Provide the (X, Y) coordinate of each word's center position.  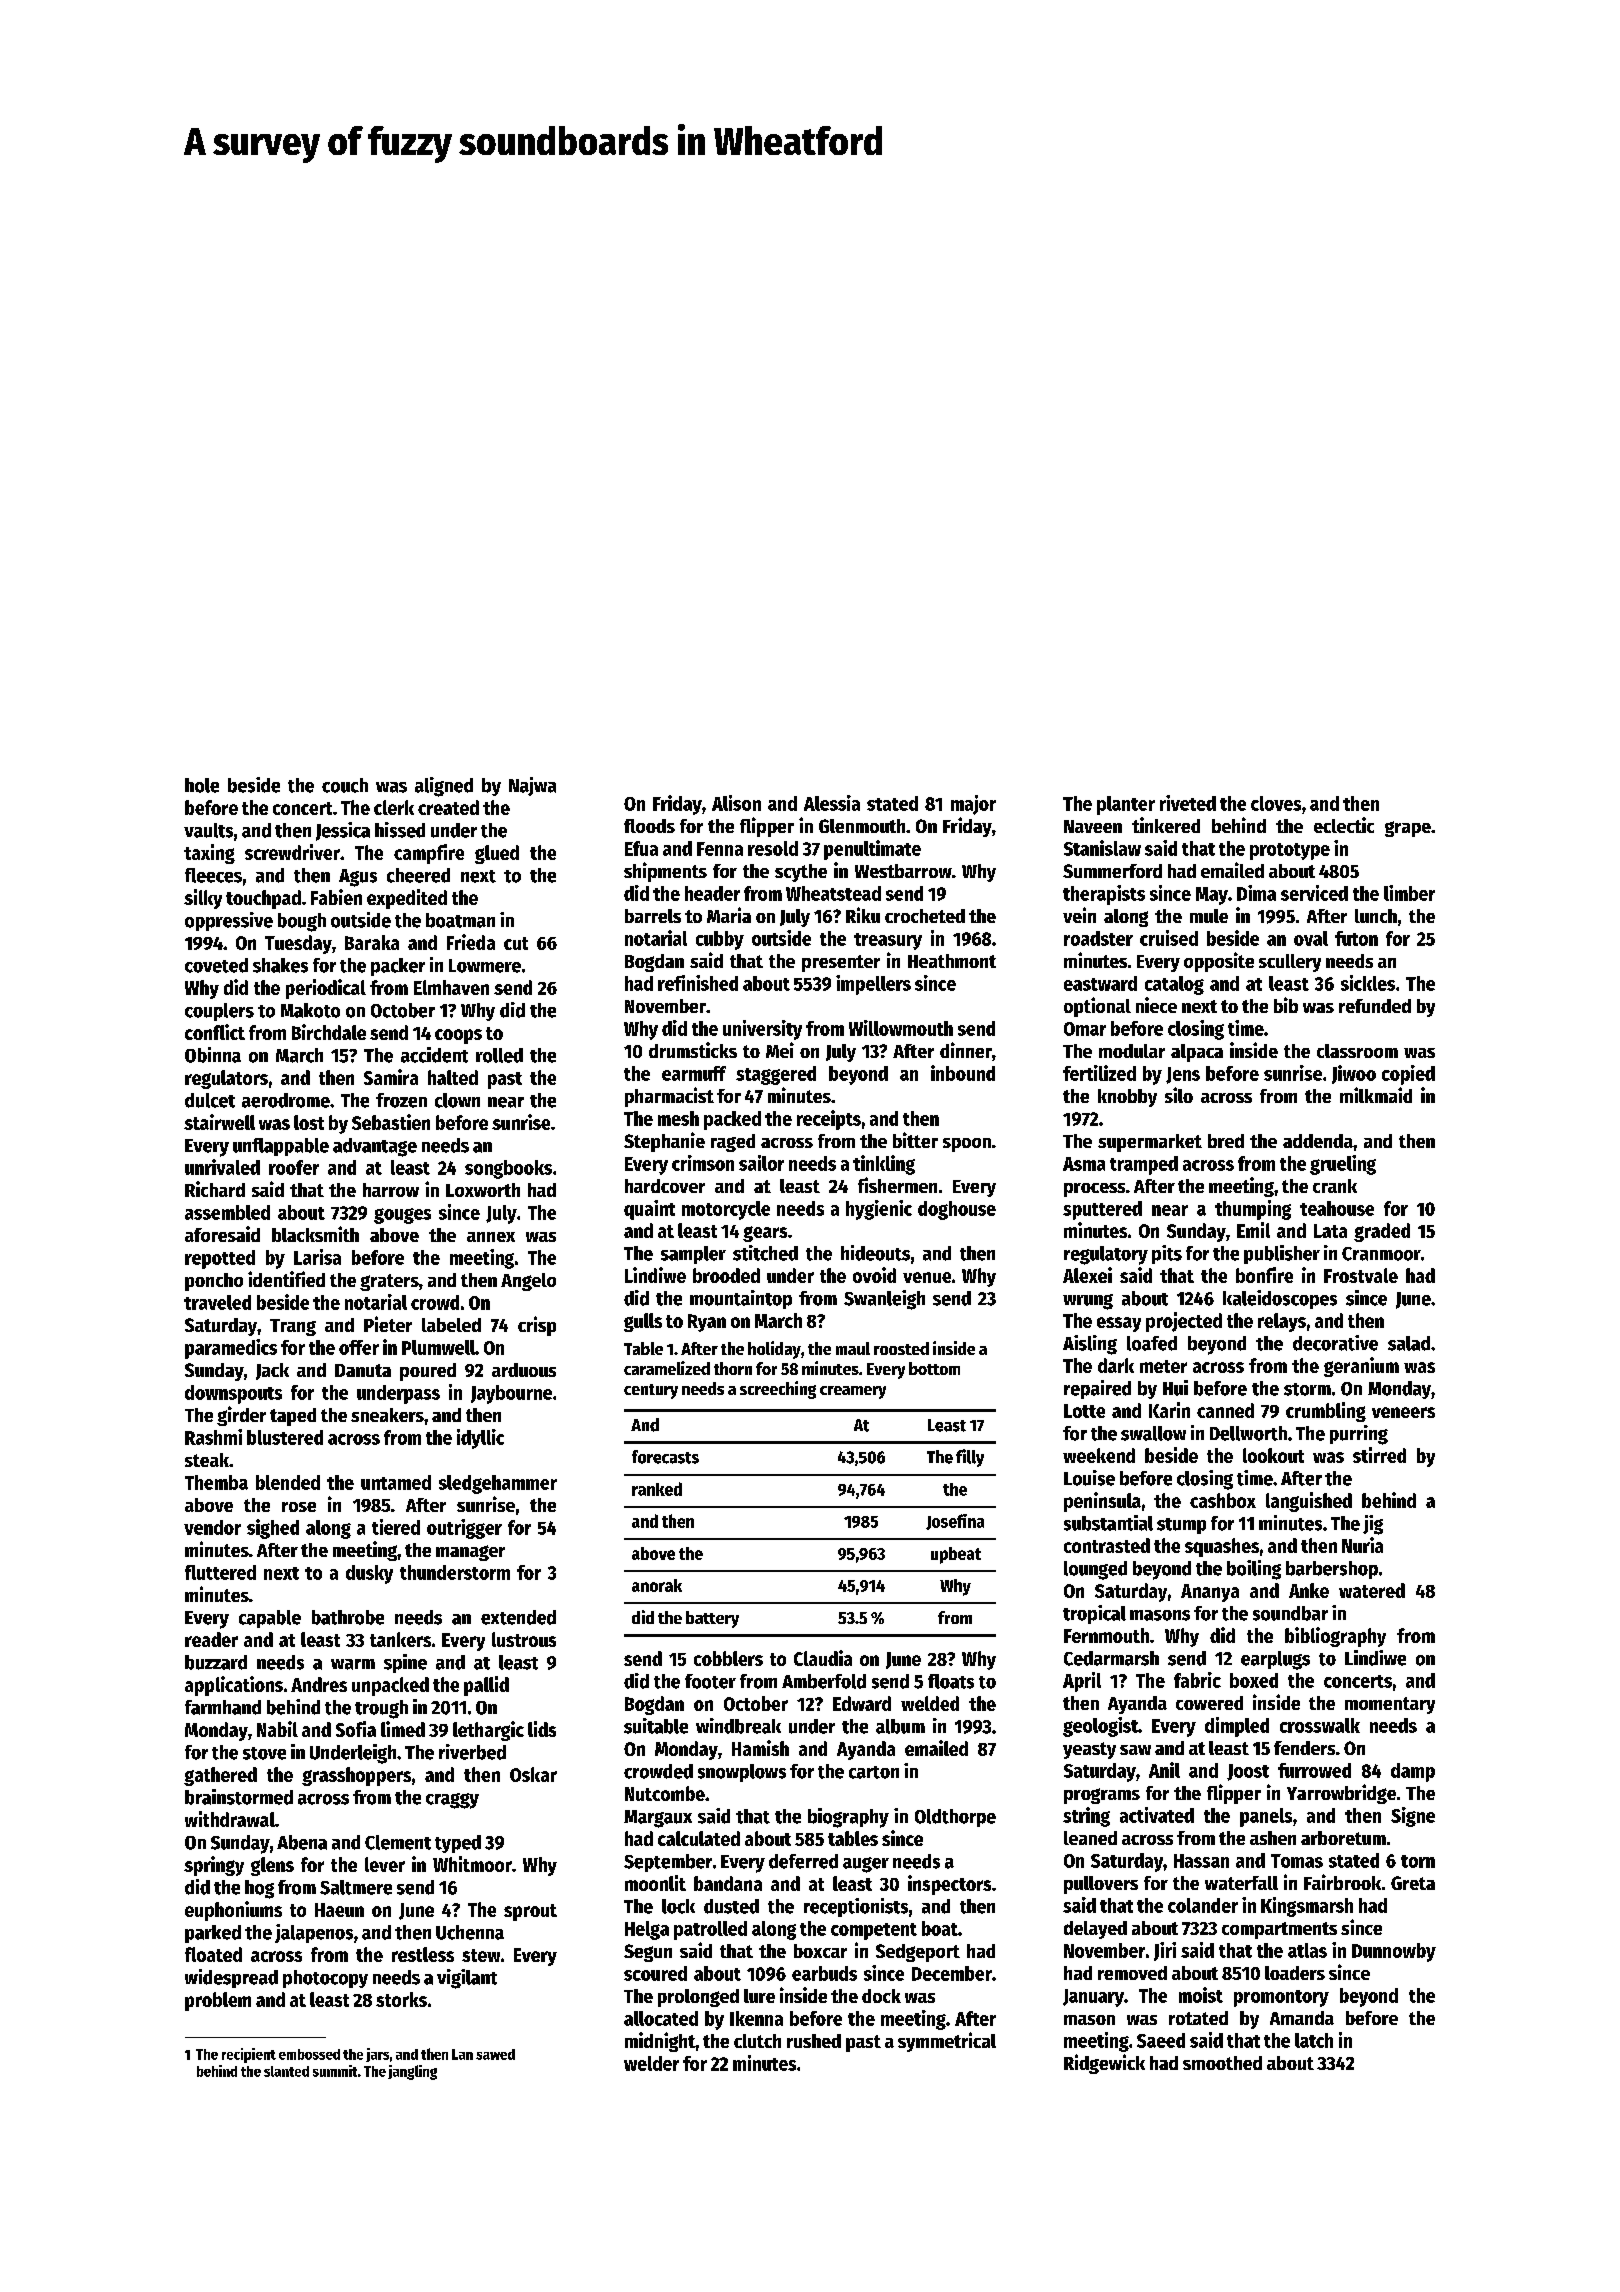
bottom (934, 1368)
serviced (1314, 893)
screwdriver (292, 852)
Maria (729, 915)
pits (1167, 1254)
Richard (215, 1189)
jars (377, 2055)
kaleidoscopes (1280, 1299)
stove (264, 1753)
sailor (761, 1163)
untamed (396, 1482)
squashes (1222, 1547)
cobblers (728, 1658)
